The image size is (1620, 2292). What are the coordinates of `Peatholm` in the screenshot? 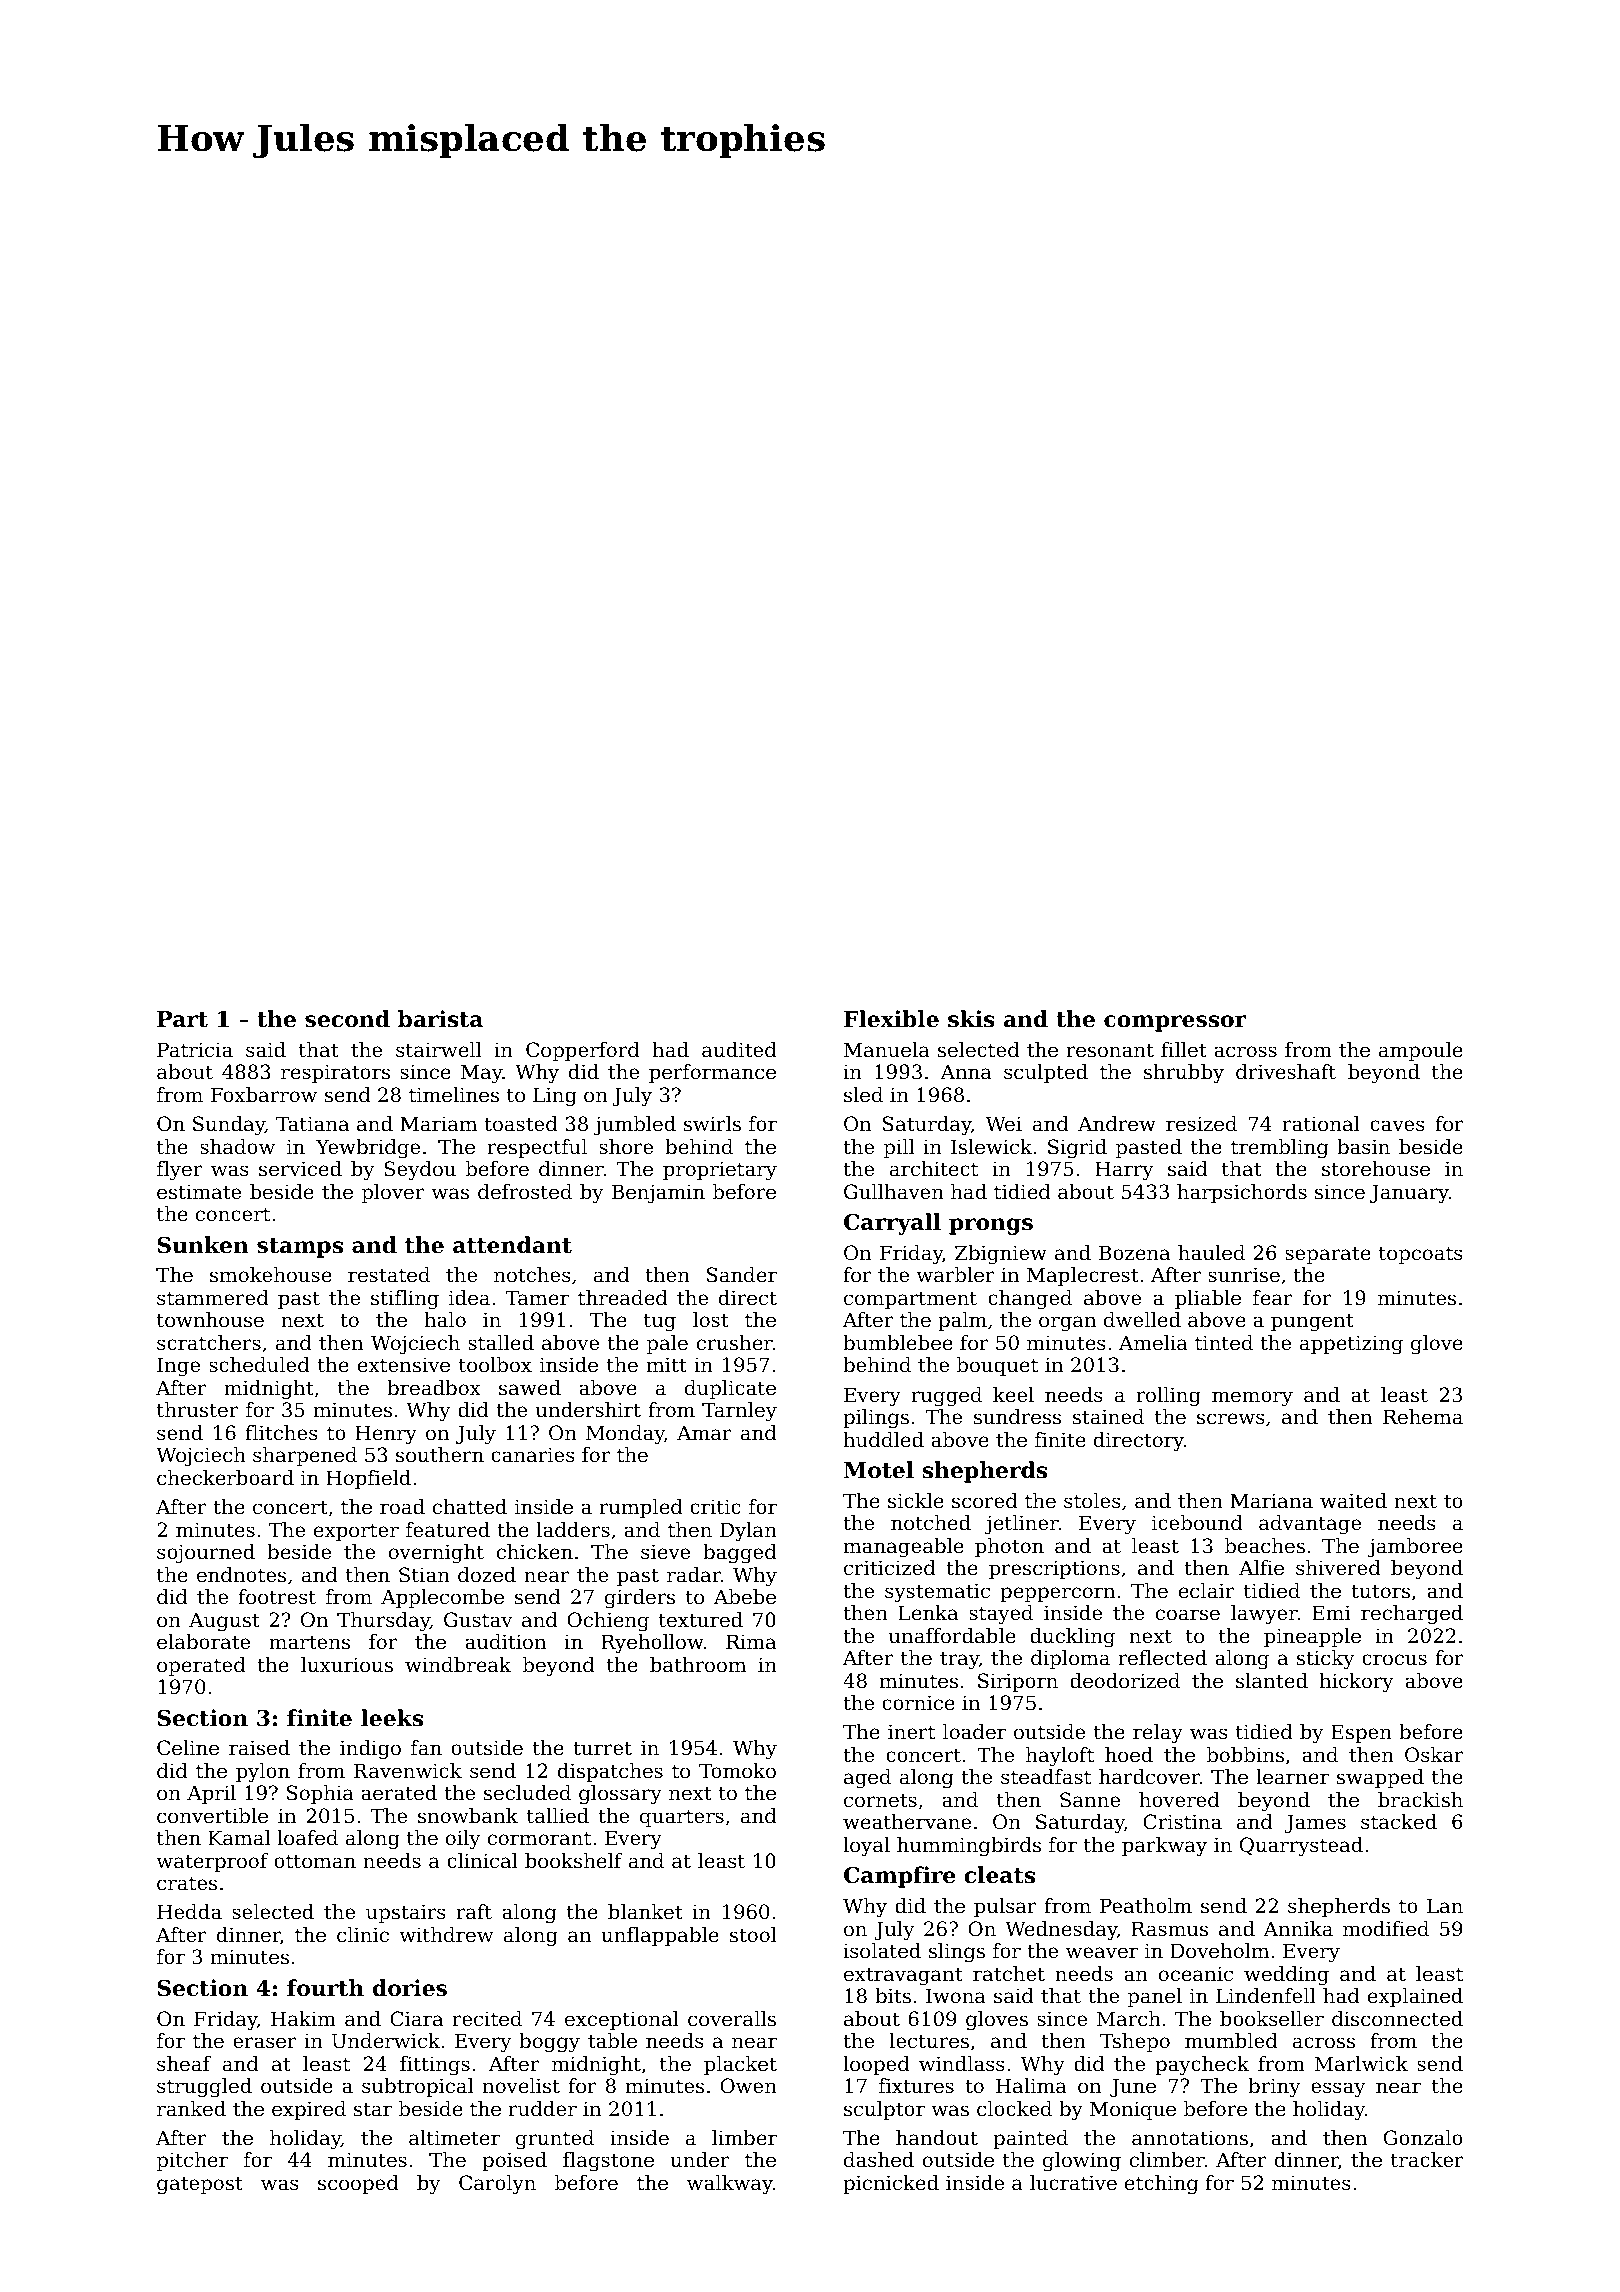 It's located at (1146, 1906).
